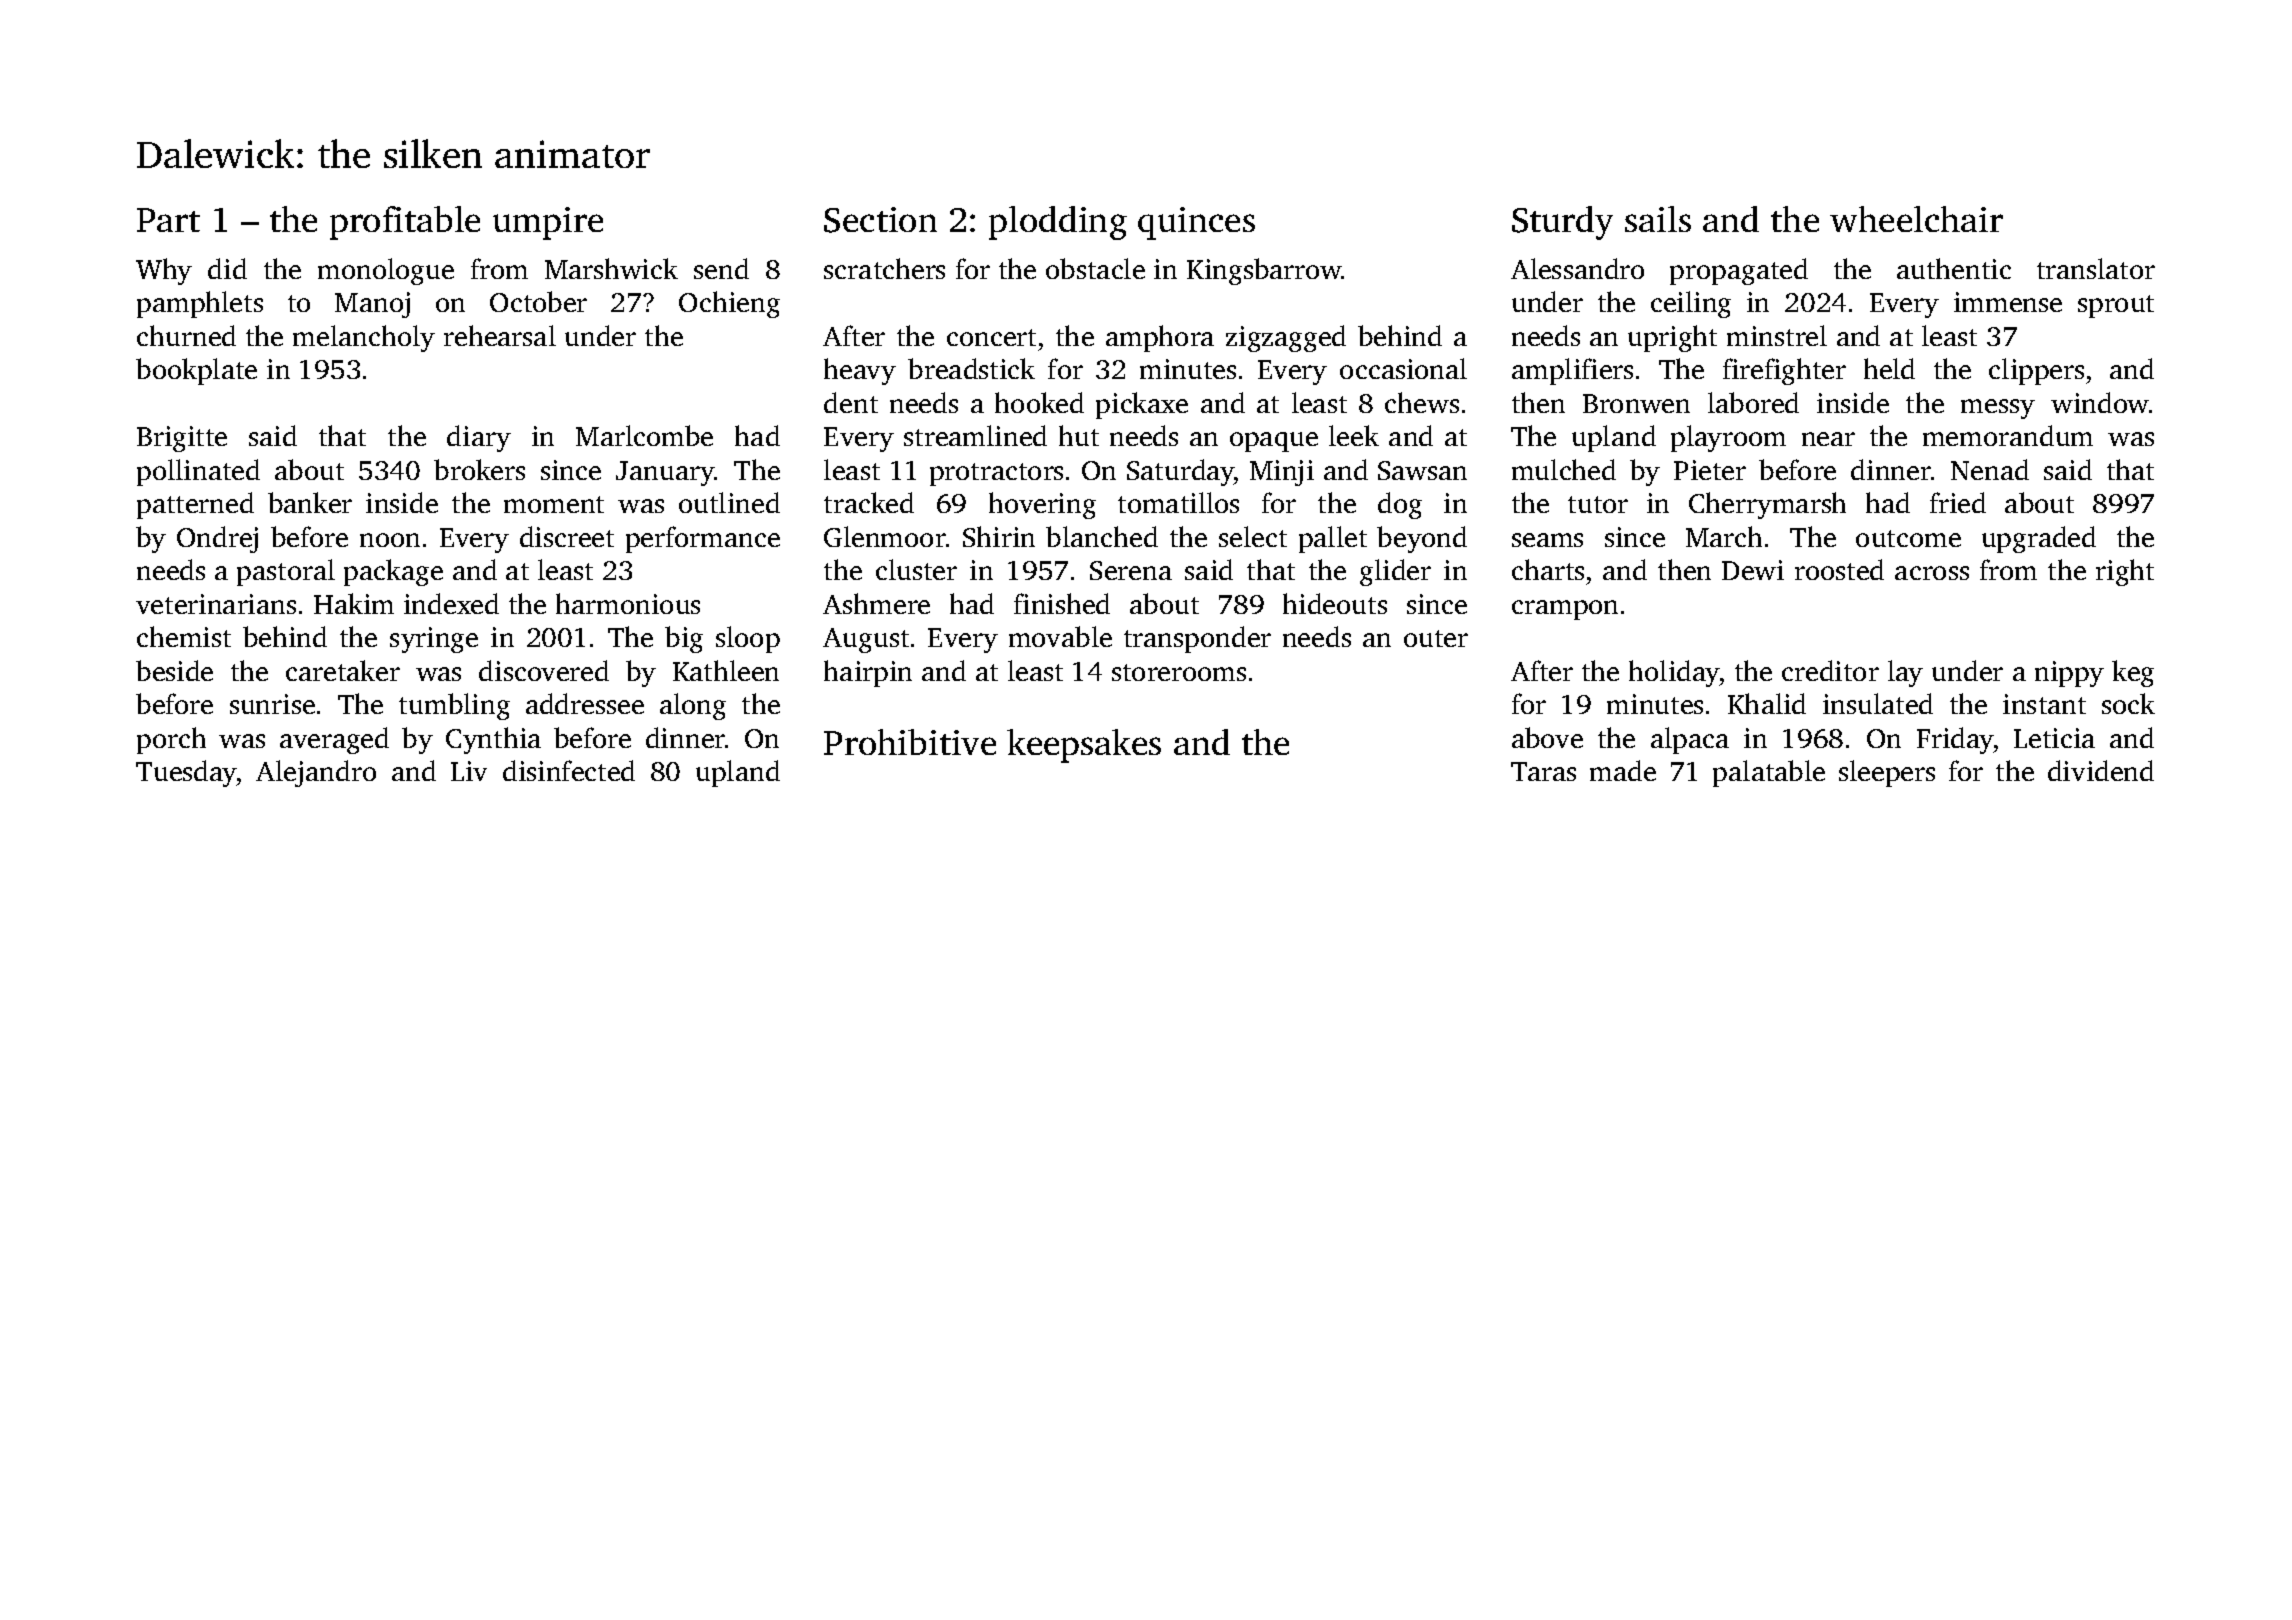 The width and height of the page is (2292, 1620). What do you see at coordinates (1777, 335) in the page?
I see `minstrel` at bounding box center [1777, 335].
